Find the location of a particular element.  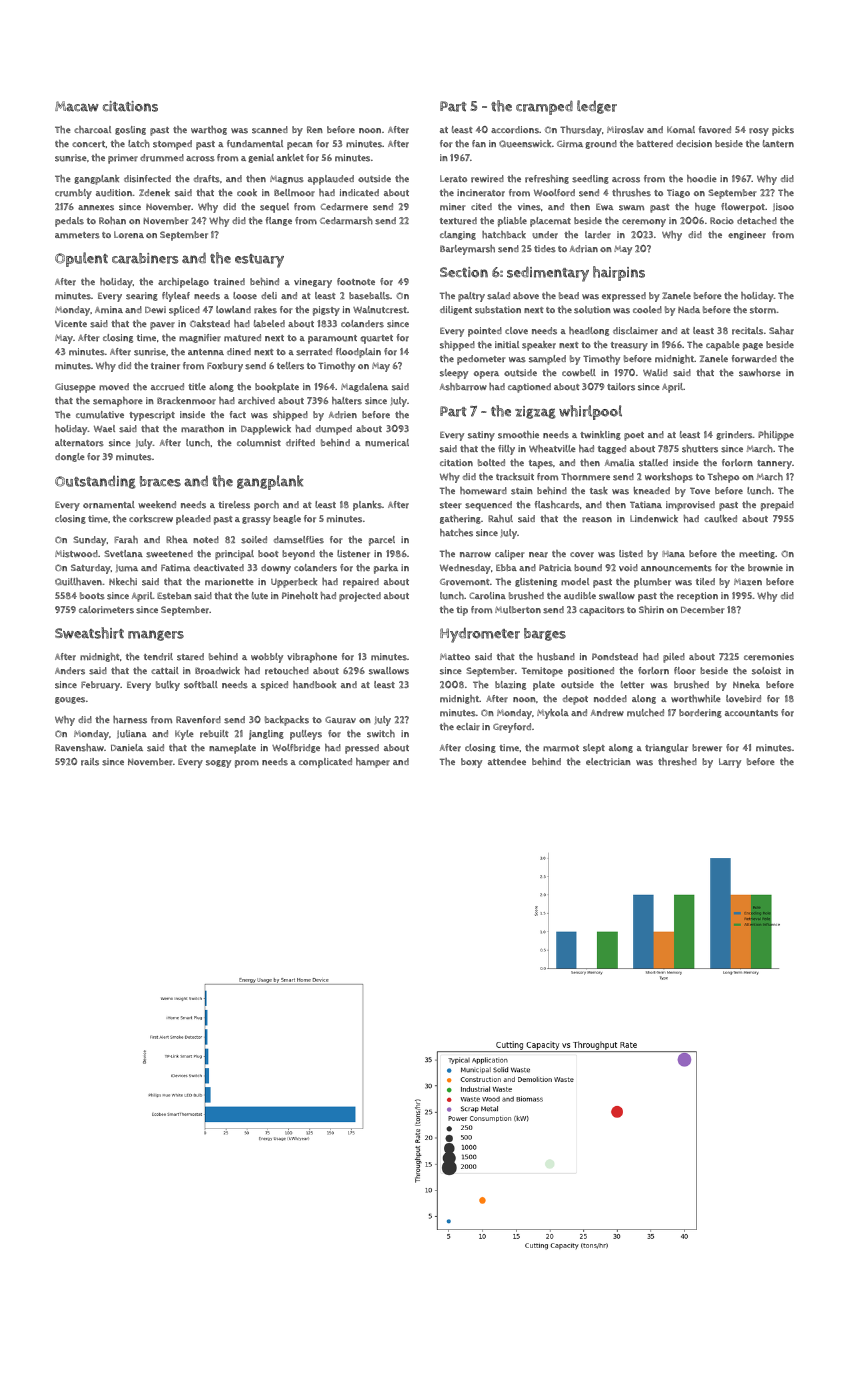

soggy is located at coordinates (218, 764).
